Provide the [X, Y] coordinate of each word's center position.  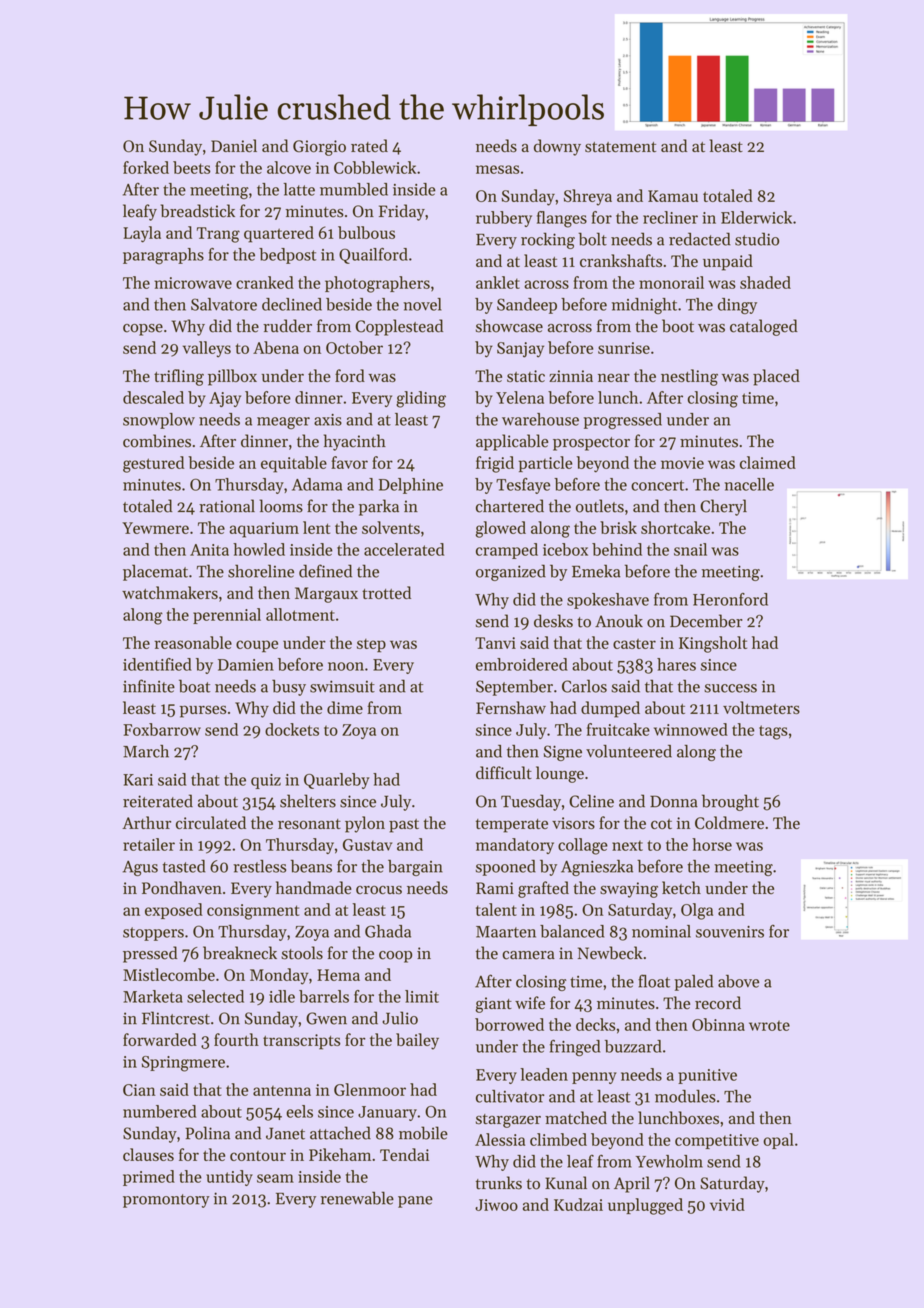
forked [146, 167]
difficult [504, 773]
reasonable [193, 642]
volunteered [629, 751]
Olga [697, 911]
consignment [253, 912]
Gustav [367, 845]
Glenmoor [370, 1089]
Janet [285, 1133]
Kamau [673, 196]
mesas [497, 169]
